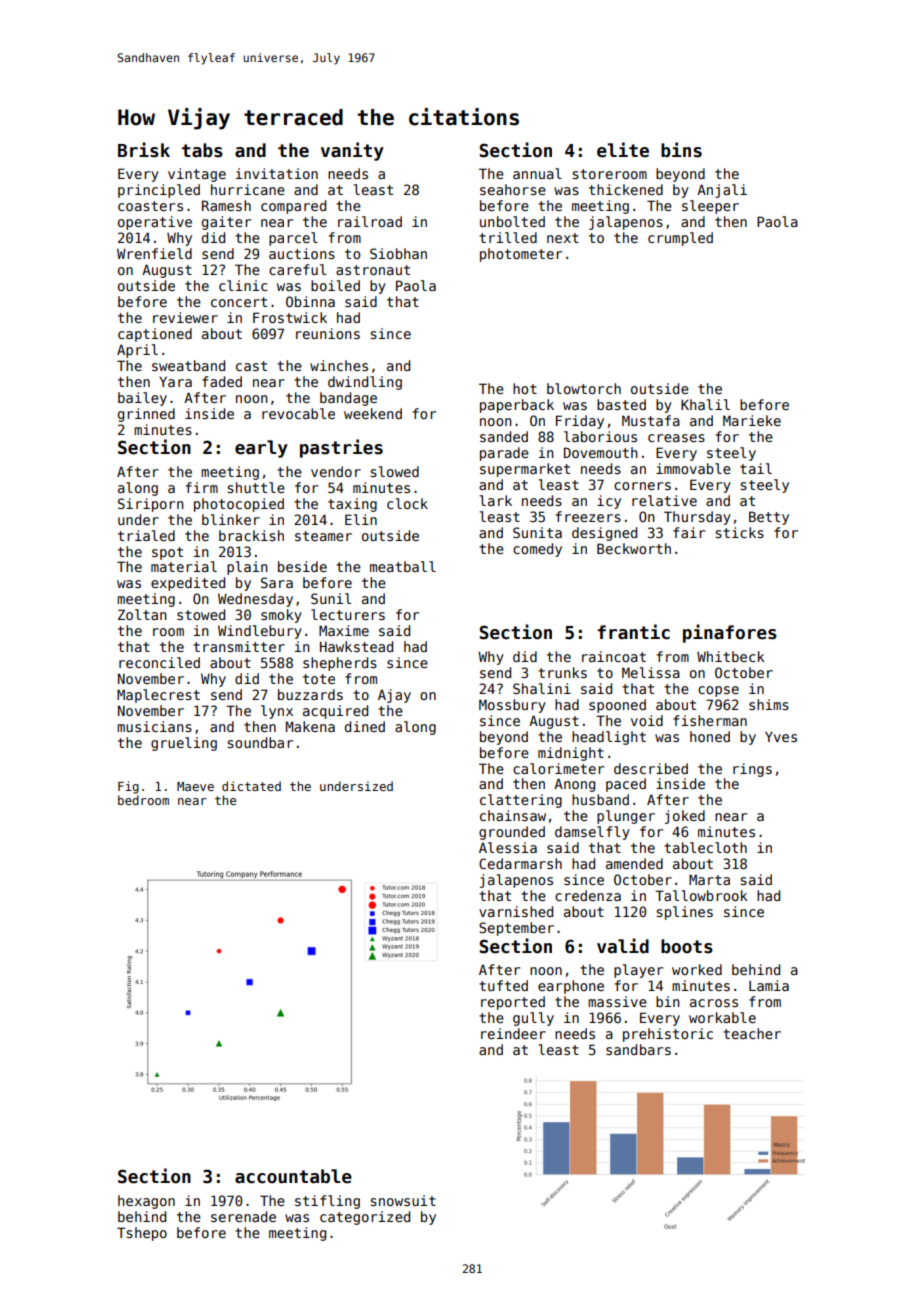 This page has width=924, height=1308. What do you see at coordinates (623, 150) in the page?
I see `elite` at bounding box center [623, 150].
